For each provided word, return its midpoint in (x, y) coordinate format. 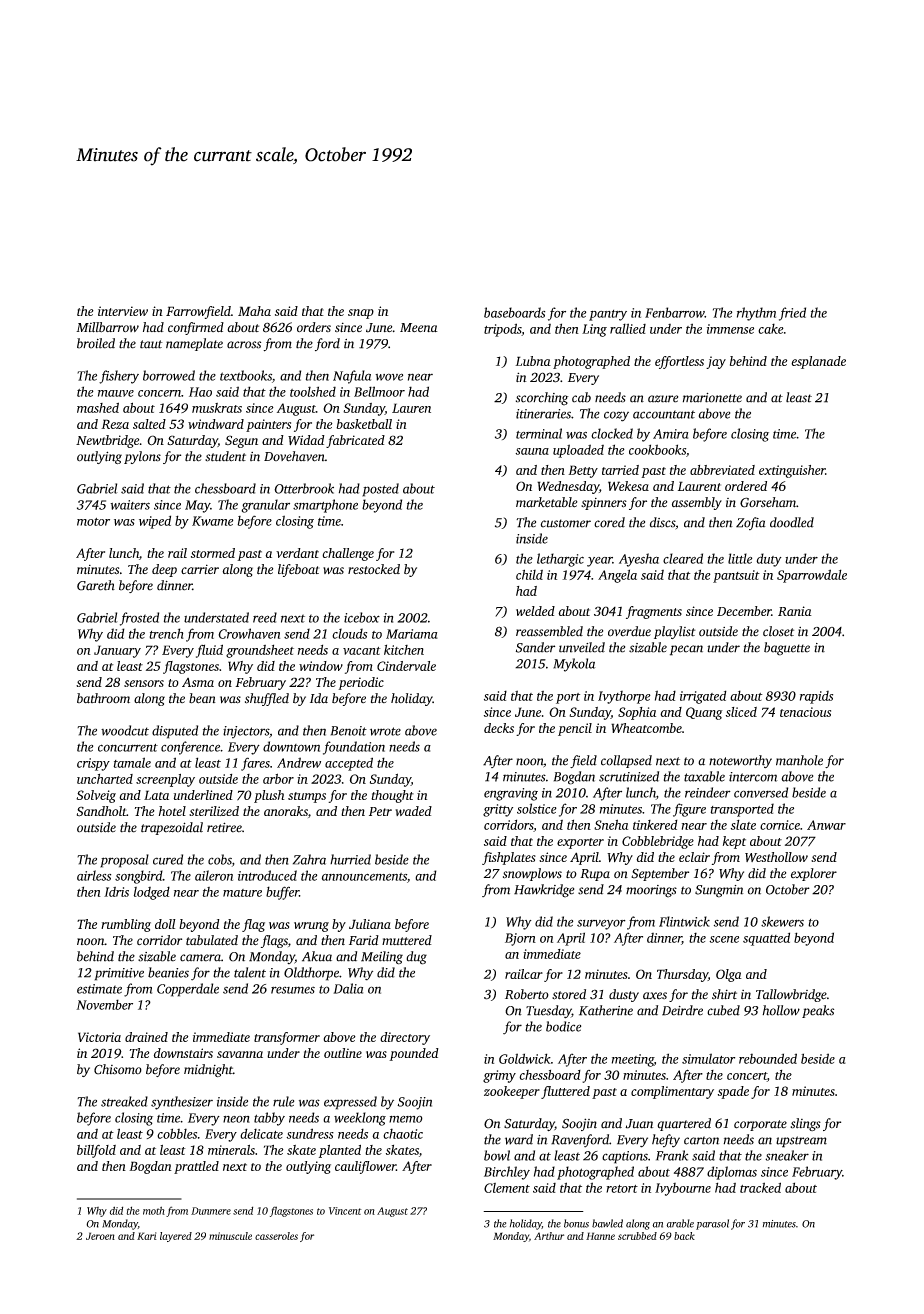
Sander (535, 647)
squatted (766, 939)
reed (265, 617)
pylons (142, 457)
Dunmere (211, 1211)
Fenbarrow (675, 312)
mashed (98, 407)
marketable (547, 502)
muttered (407, 940)
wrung (311, 927)
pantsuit (736, 576)
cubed (723, 1010)
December (744, 611)
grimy (499, 1076)
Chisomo (118, 1069)
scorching (542, 399)
